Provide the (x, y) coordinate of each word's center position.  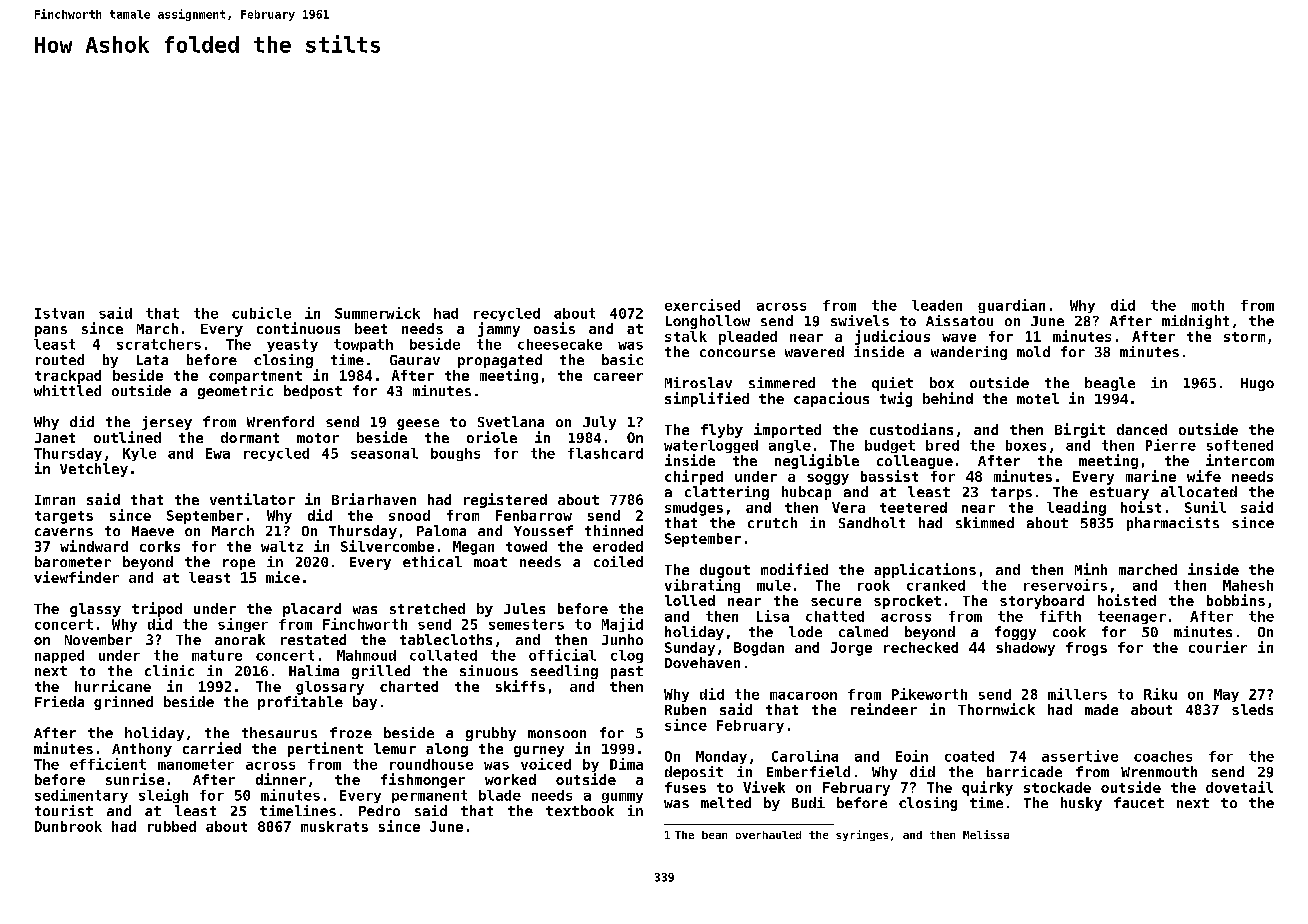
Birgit (1080, 430)
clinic (169, 670)
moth (1208, 305)
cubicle (261, 313)
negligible (817, 461)
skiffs (520, 686)
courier (1218, 647)
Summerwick (377, 313)
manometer (196, 764)
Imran (55, 500)
